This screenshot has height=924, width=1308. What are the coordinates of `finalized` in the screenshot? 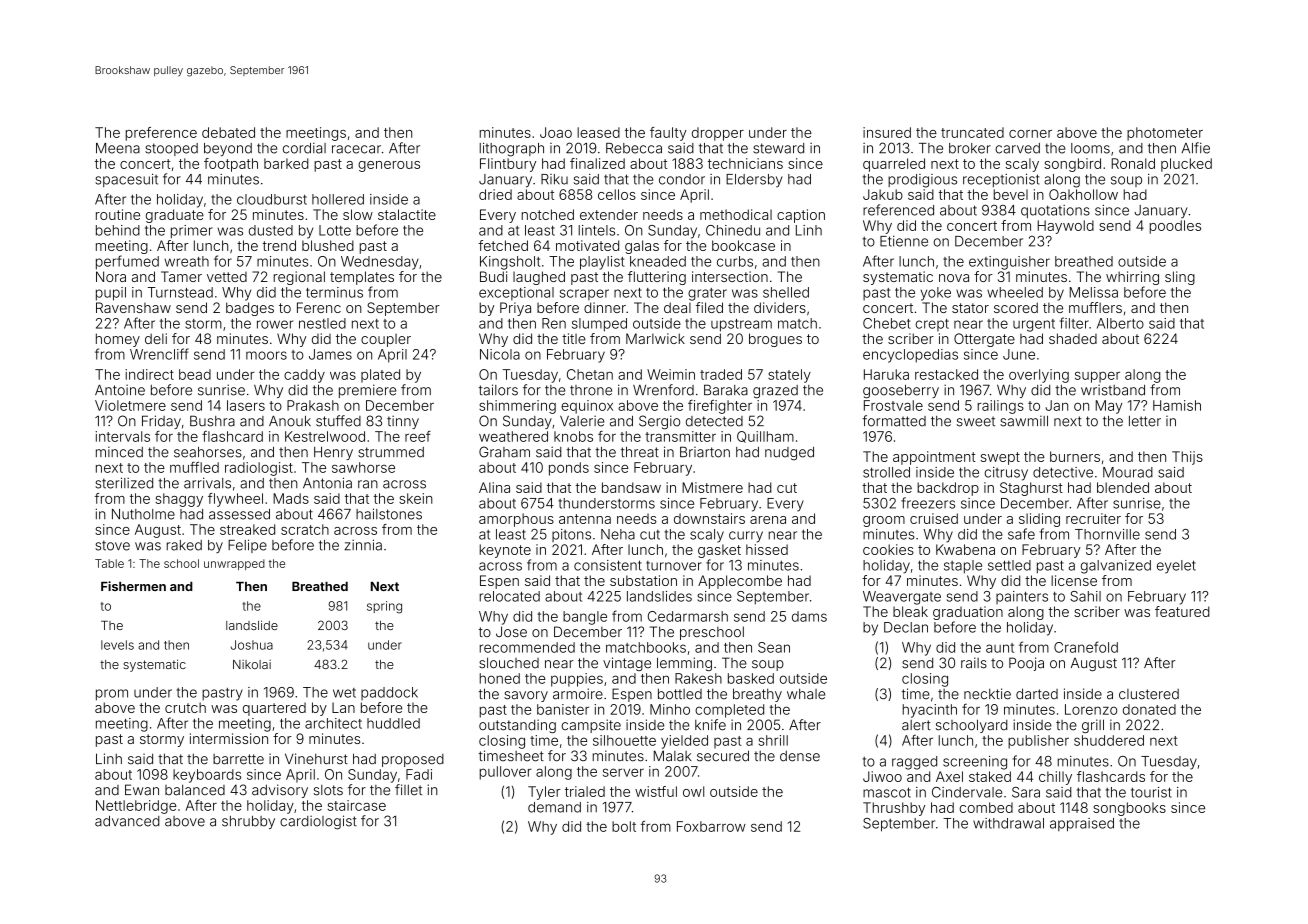 It's located at (597, 163).
